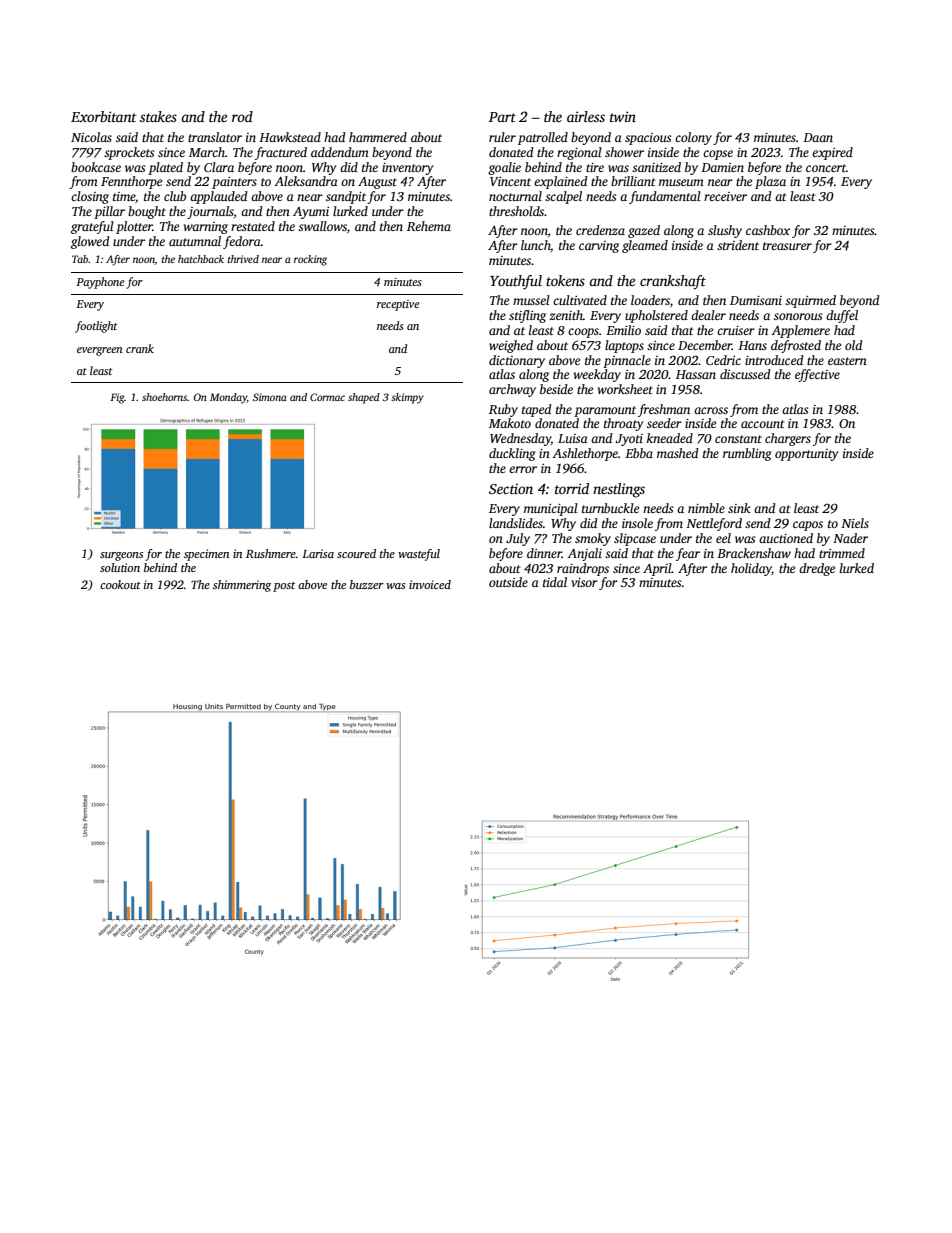 This document has height=1233, width=952. Describe the element at coordinates (650, 300) in the document. I see `loaders` at that location.
